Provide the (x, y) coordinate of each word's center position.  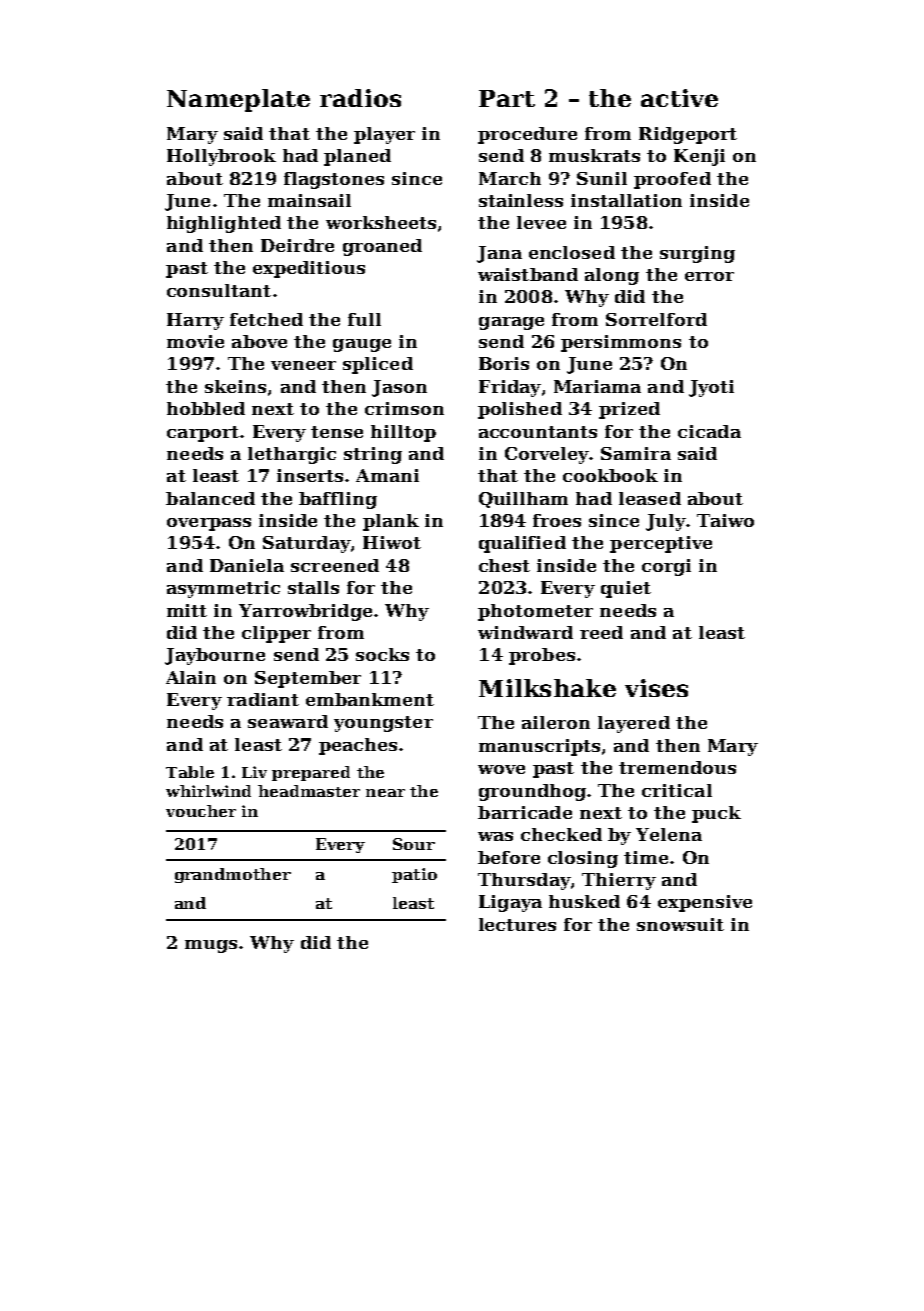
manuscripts (539, 747)
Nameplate (238, 100)
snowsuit (680, 924)
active (679, 98)
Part (507, 98)
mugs (211, 946)
